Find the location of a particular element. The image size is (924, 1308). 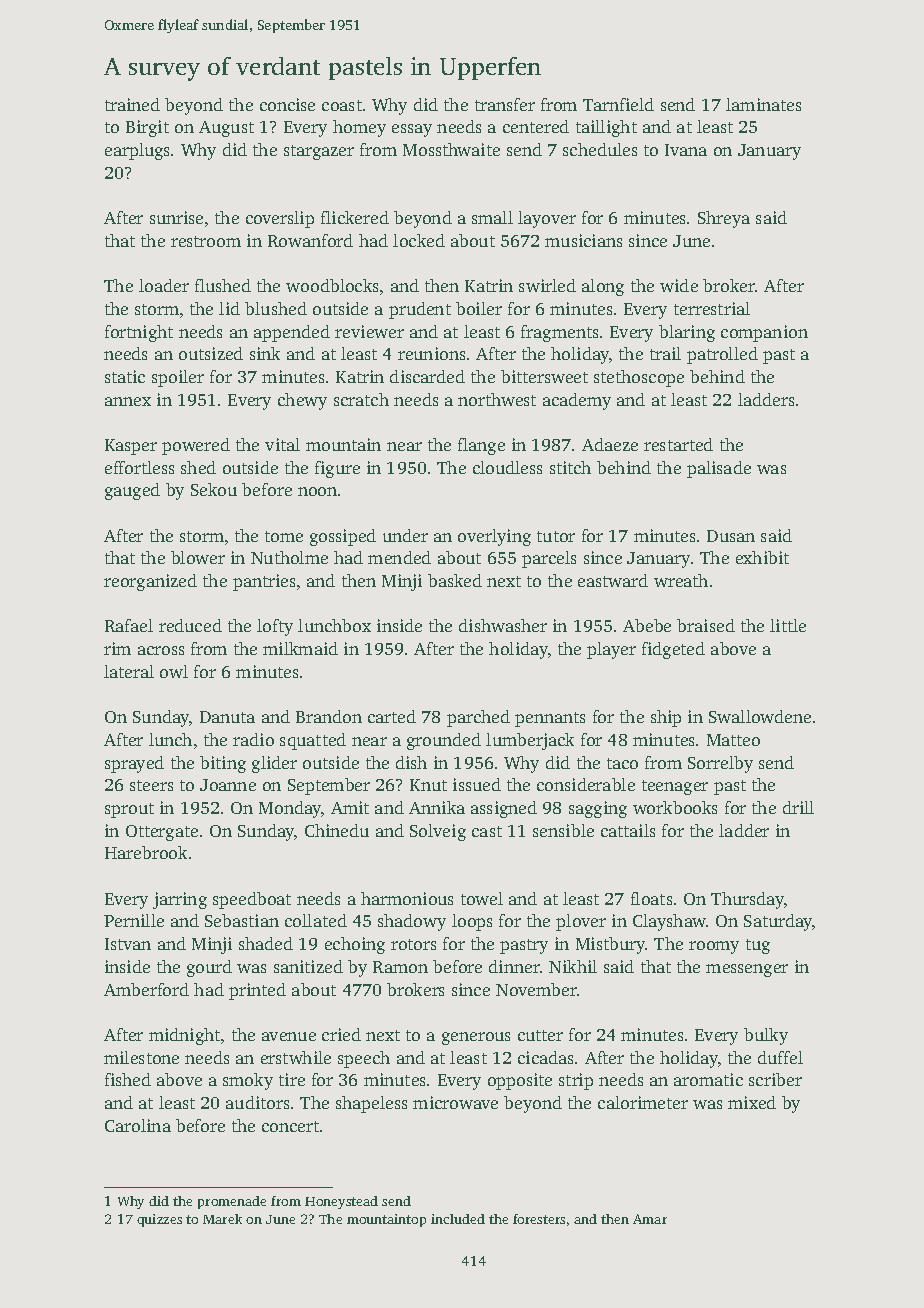

concise is located at coordinates (287, 104).
